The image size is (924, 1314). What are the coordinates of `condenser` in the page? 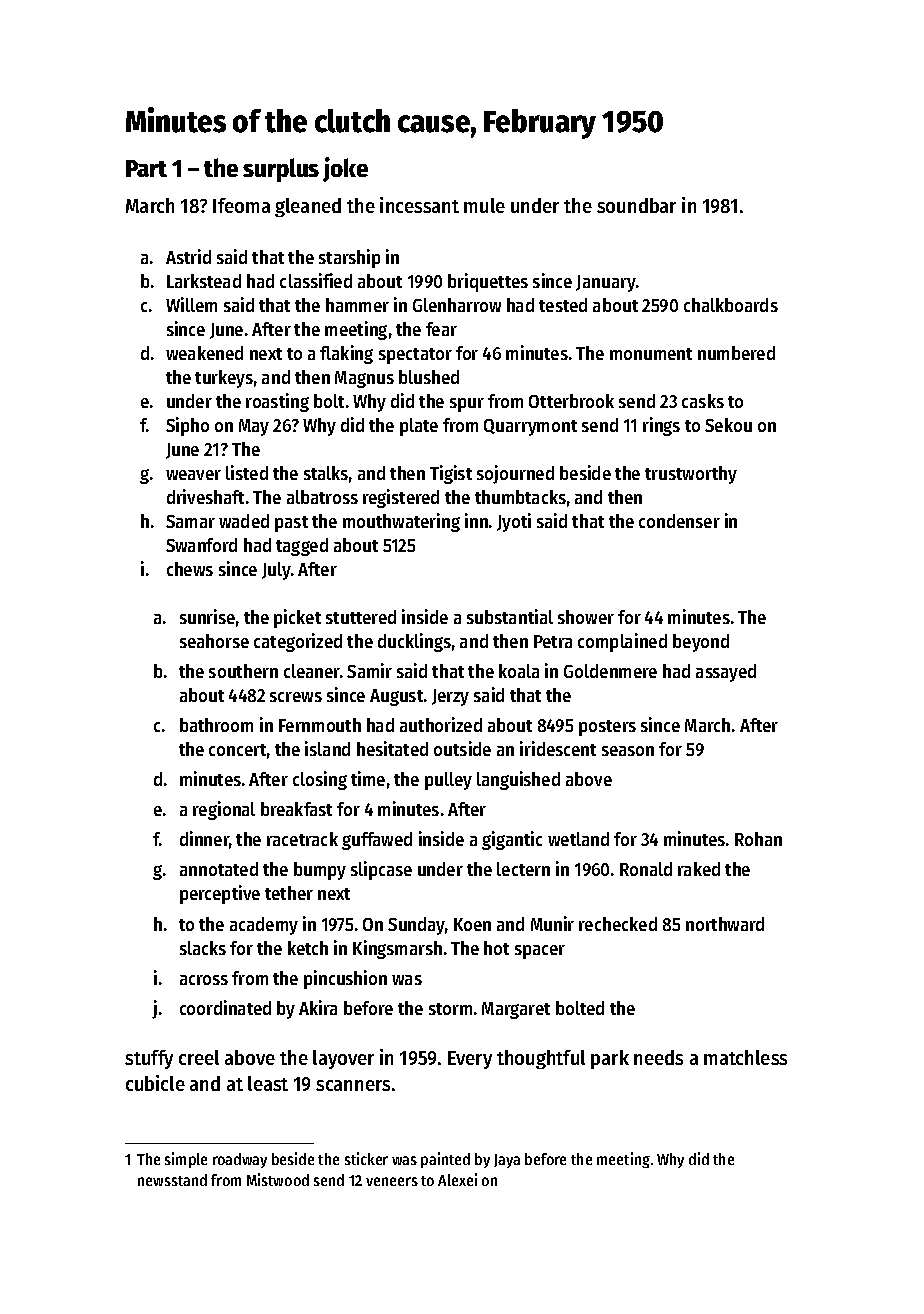 It's located at (679, 521).
